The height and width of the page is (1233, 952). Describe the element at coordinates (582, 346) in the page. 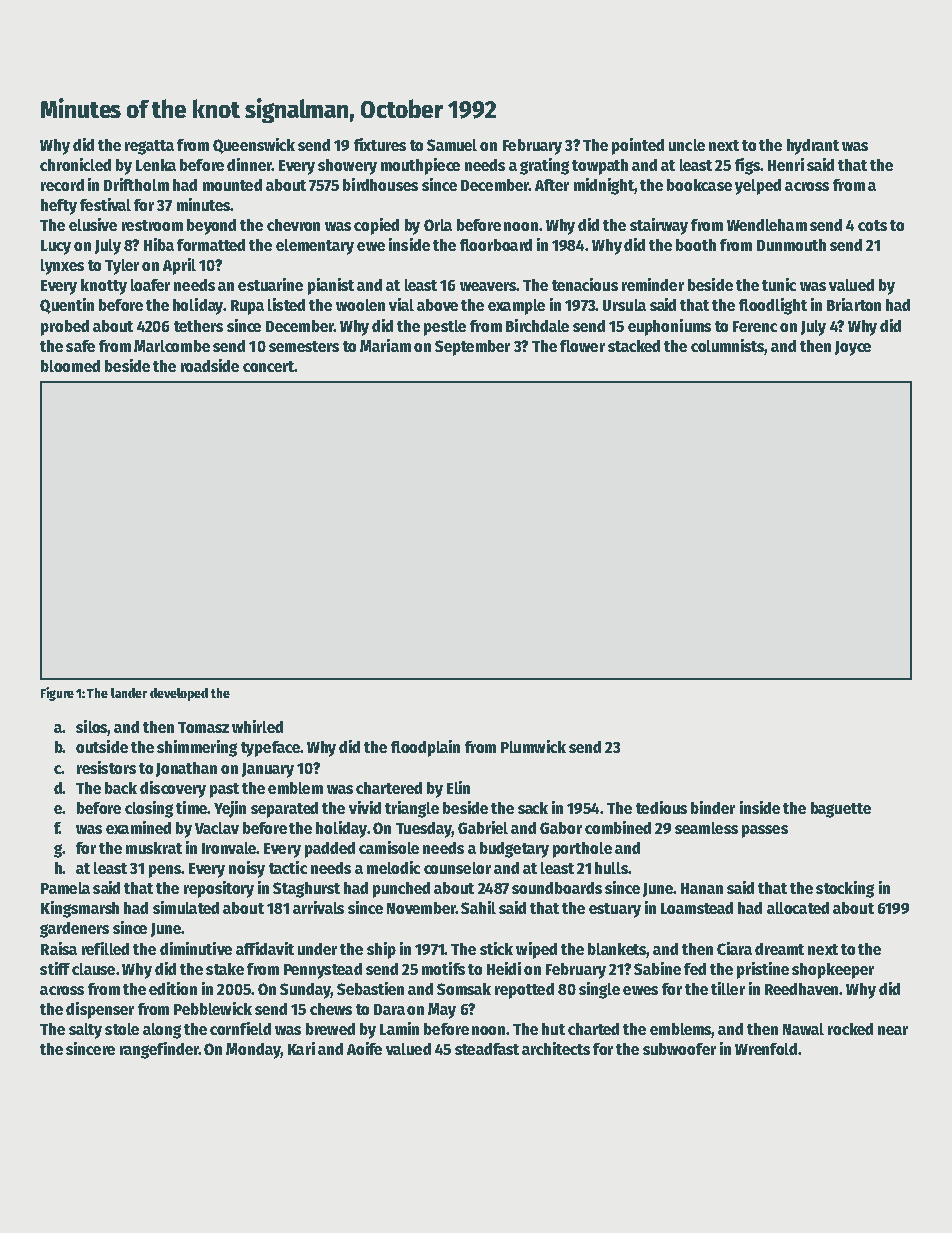

I see `flower` at that location.
